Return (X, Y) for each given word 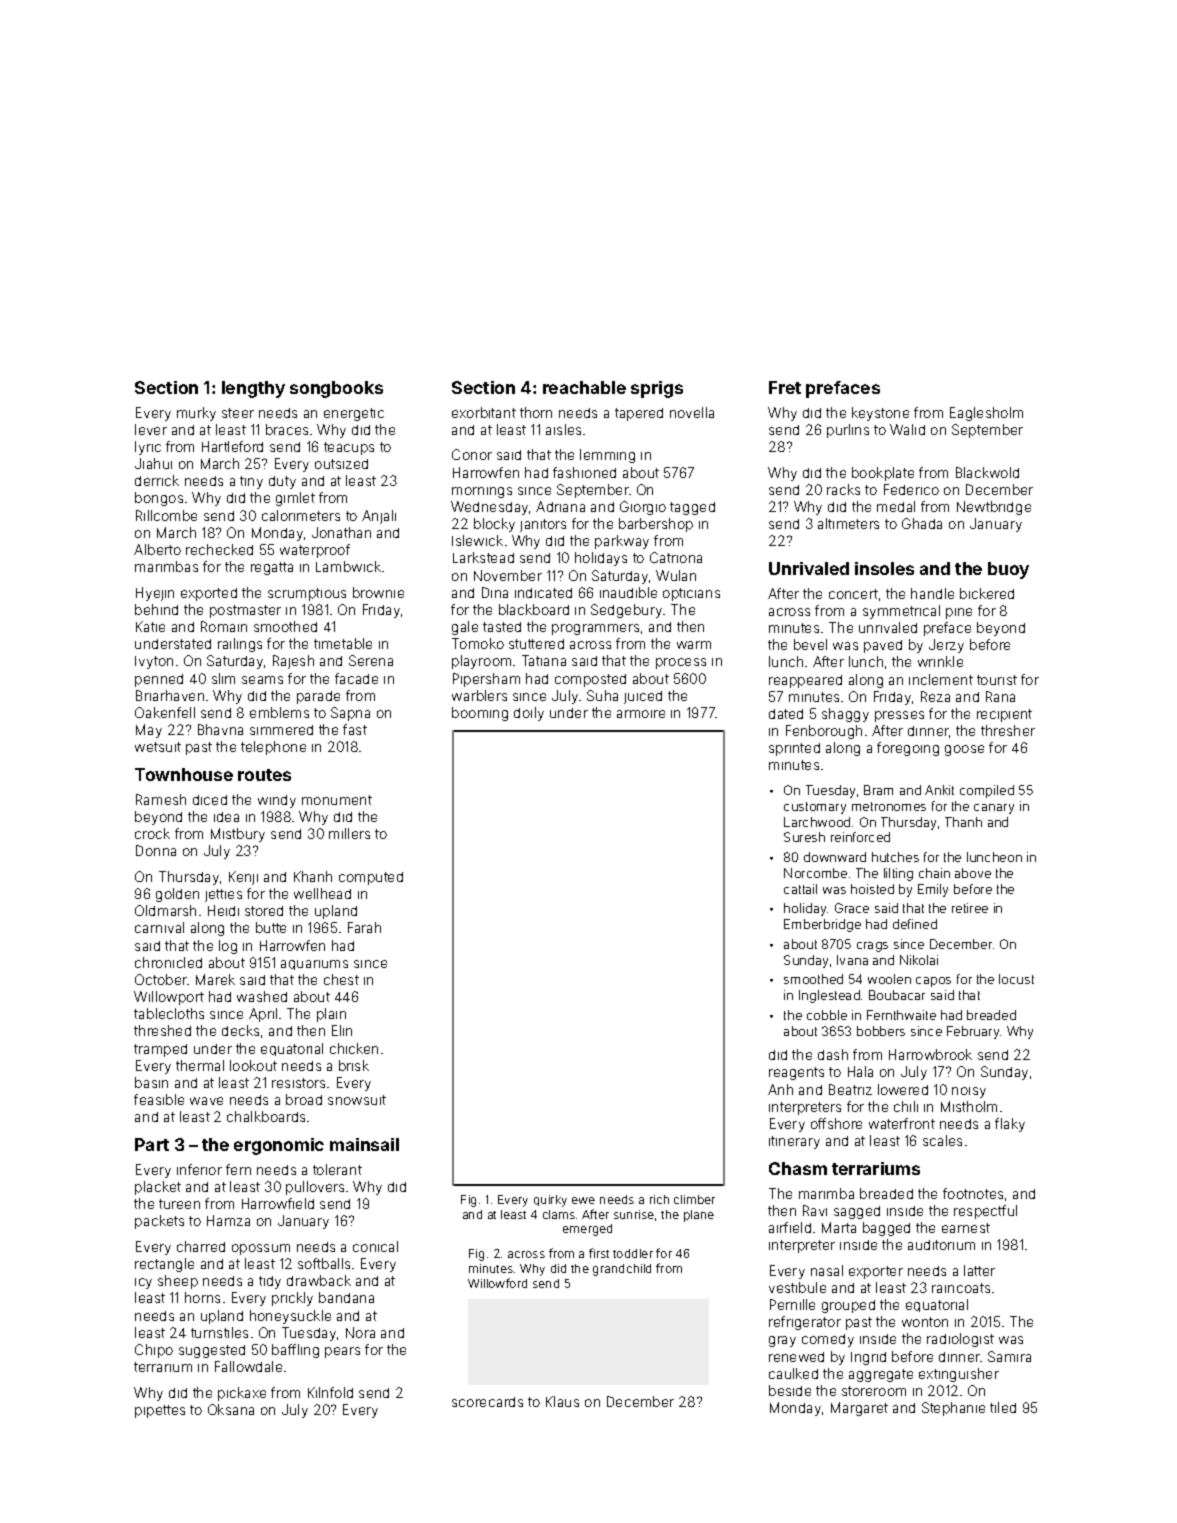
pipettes (160, 1411)
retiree (970, 908)
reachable (584, 387)
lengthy (253, 389)
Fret (785, 387)
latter (979, 1270)
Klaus (562, 1401)
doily (529, 714)
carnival (159, 927)
